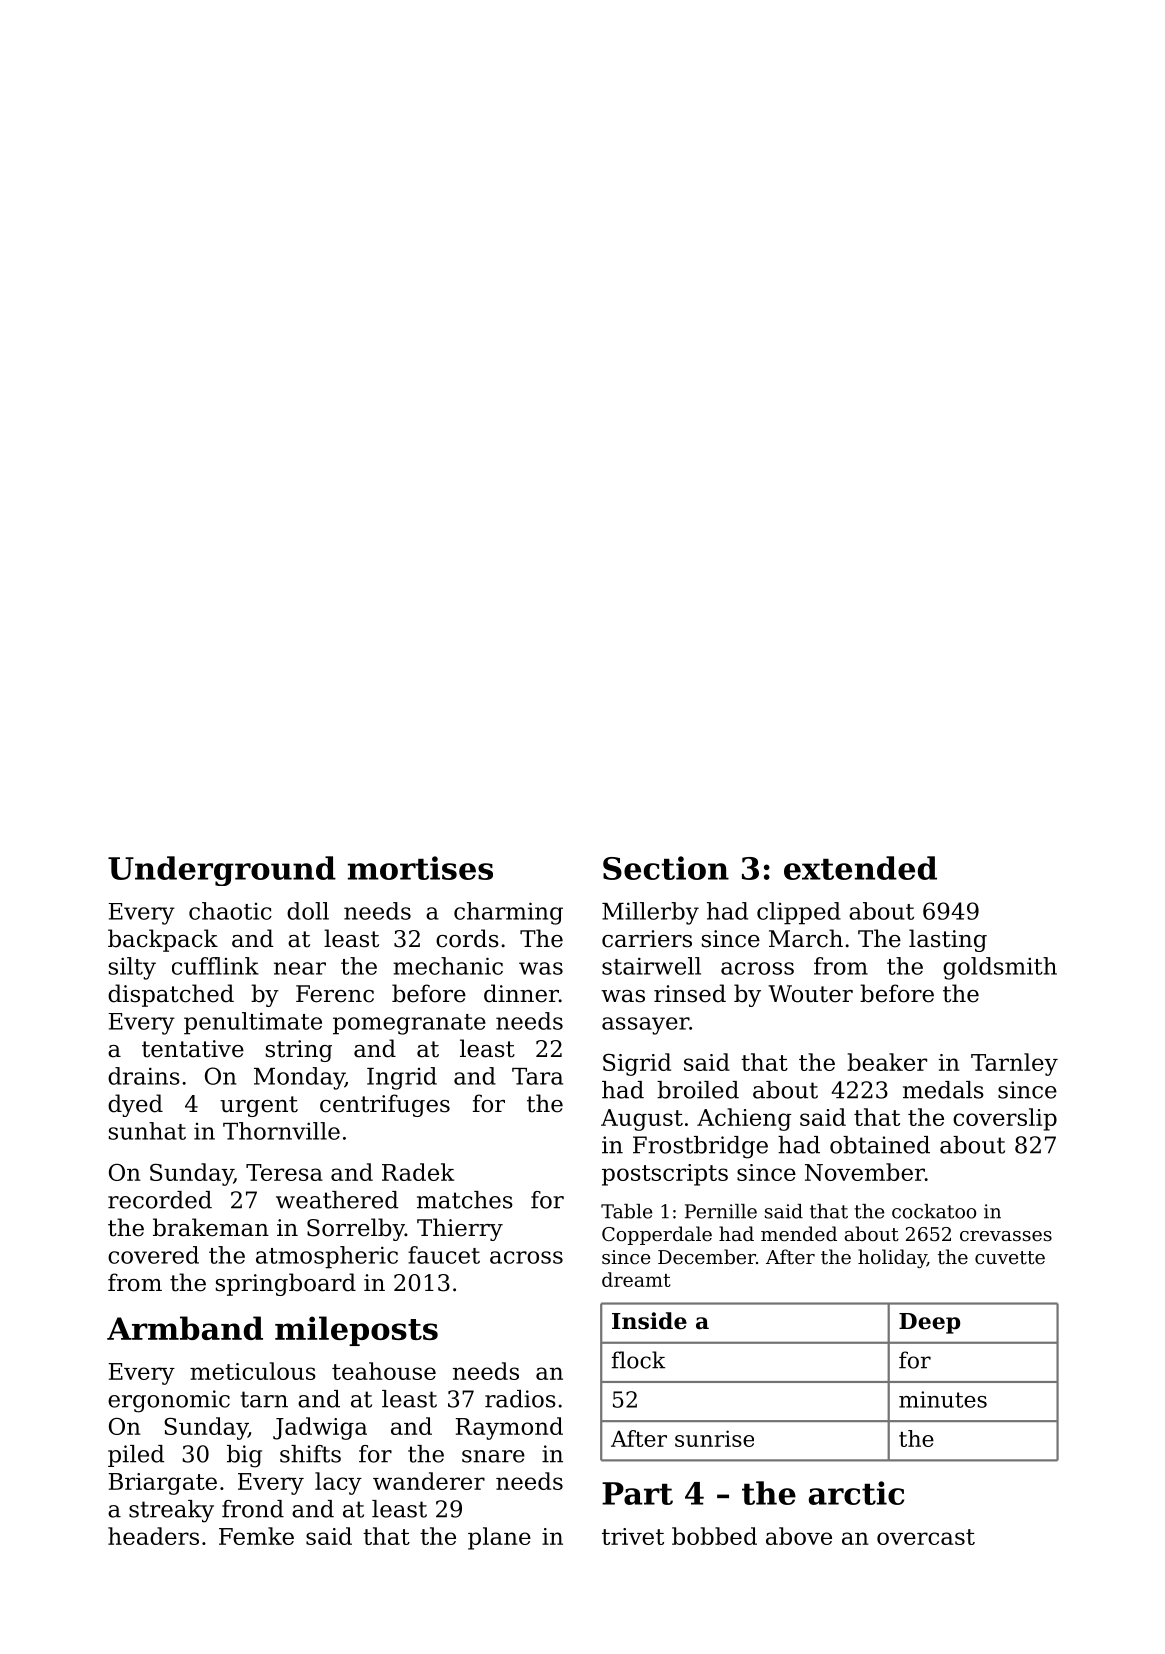 Image resolution: width=1165 pixels, height=1654 pixels. Describe the element at coordinates (714, 1536) in the screenshot. I see `bobbed` at that location.
